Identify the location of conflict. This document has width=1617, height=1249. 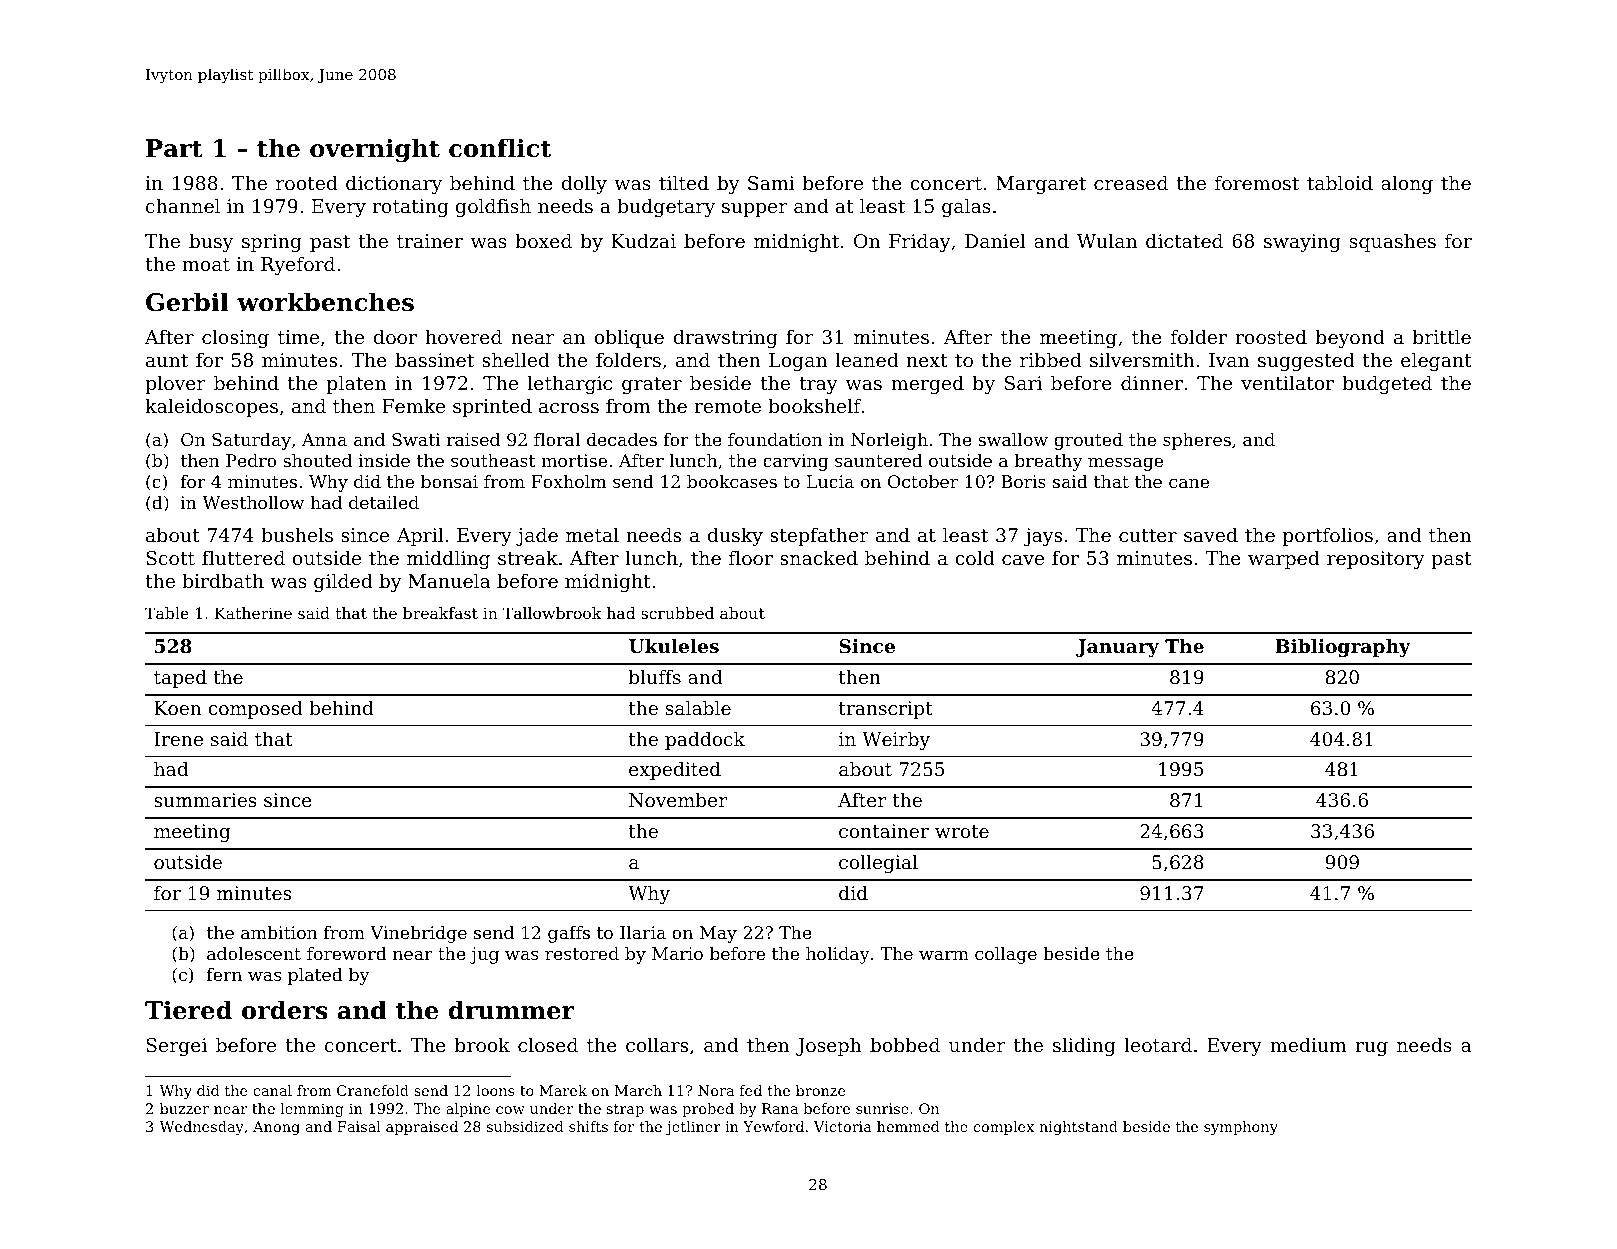
(500, 148).
